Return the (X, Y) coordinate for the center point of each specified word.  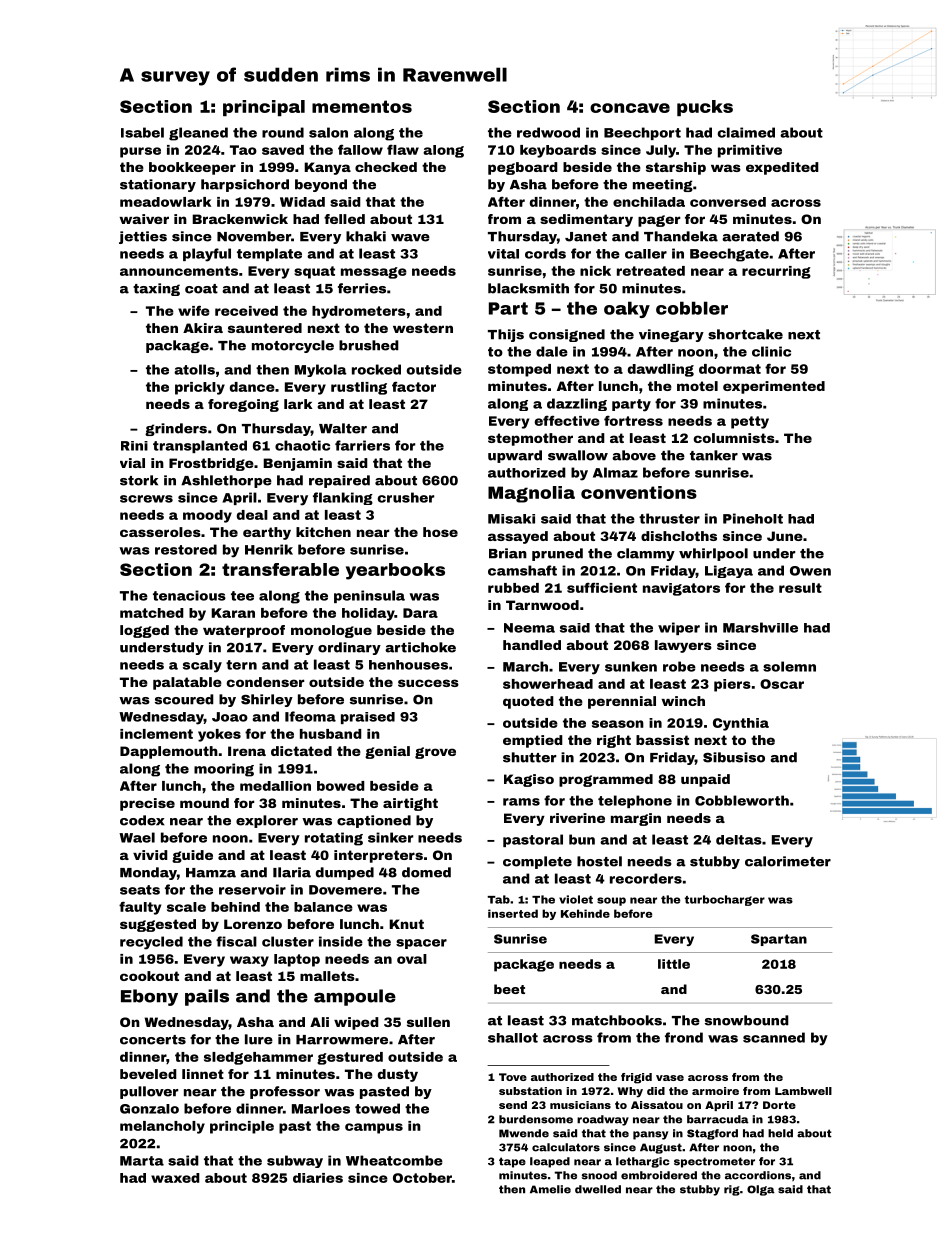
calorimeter (788, 861)
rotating (334, 839)
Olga (761, 1190)
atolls (194, 369)
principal (264, 108)
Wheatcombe (394, 1160)
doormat (730, 369)
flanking (343, 498)
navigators (681, 589)
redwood (548, 132)
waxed (175, 1178)
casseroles (160, 532)
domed (426, 872)
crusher (406, 497)
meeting (663, 185)
